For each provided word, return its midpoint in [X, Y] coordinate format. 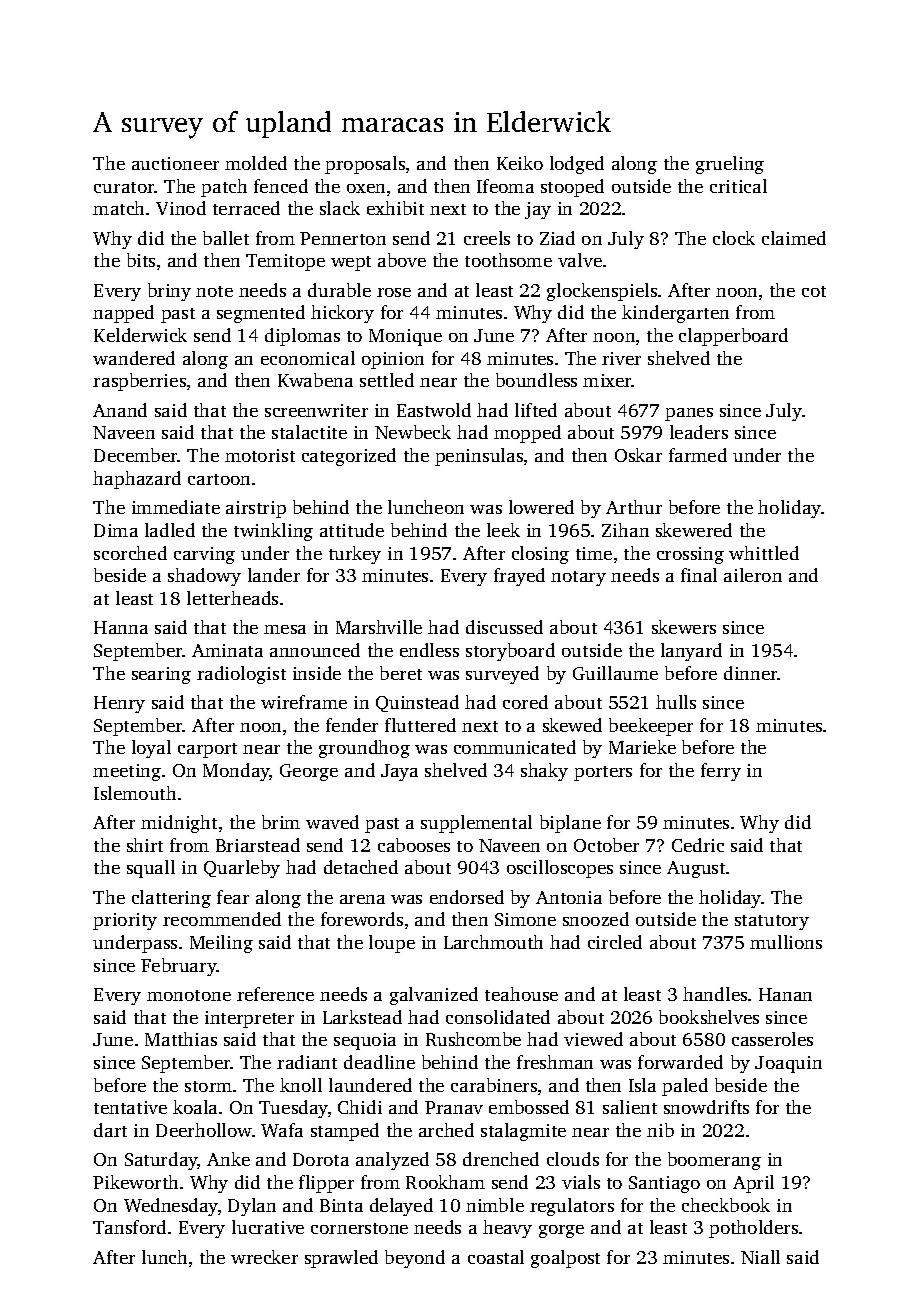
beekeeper [651, 727]
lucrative [268, 1227]
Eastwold [434, 410]
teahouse [521, 994]
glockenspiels [602, 292]
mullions [786, 942]
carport [207, 750]
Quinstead [417, 703]
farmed [698, 455]
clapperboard [733, 337]
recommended [222, 919]
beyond [415, 1259]
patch [224, 188]
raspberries [139, 382]
